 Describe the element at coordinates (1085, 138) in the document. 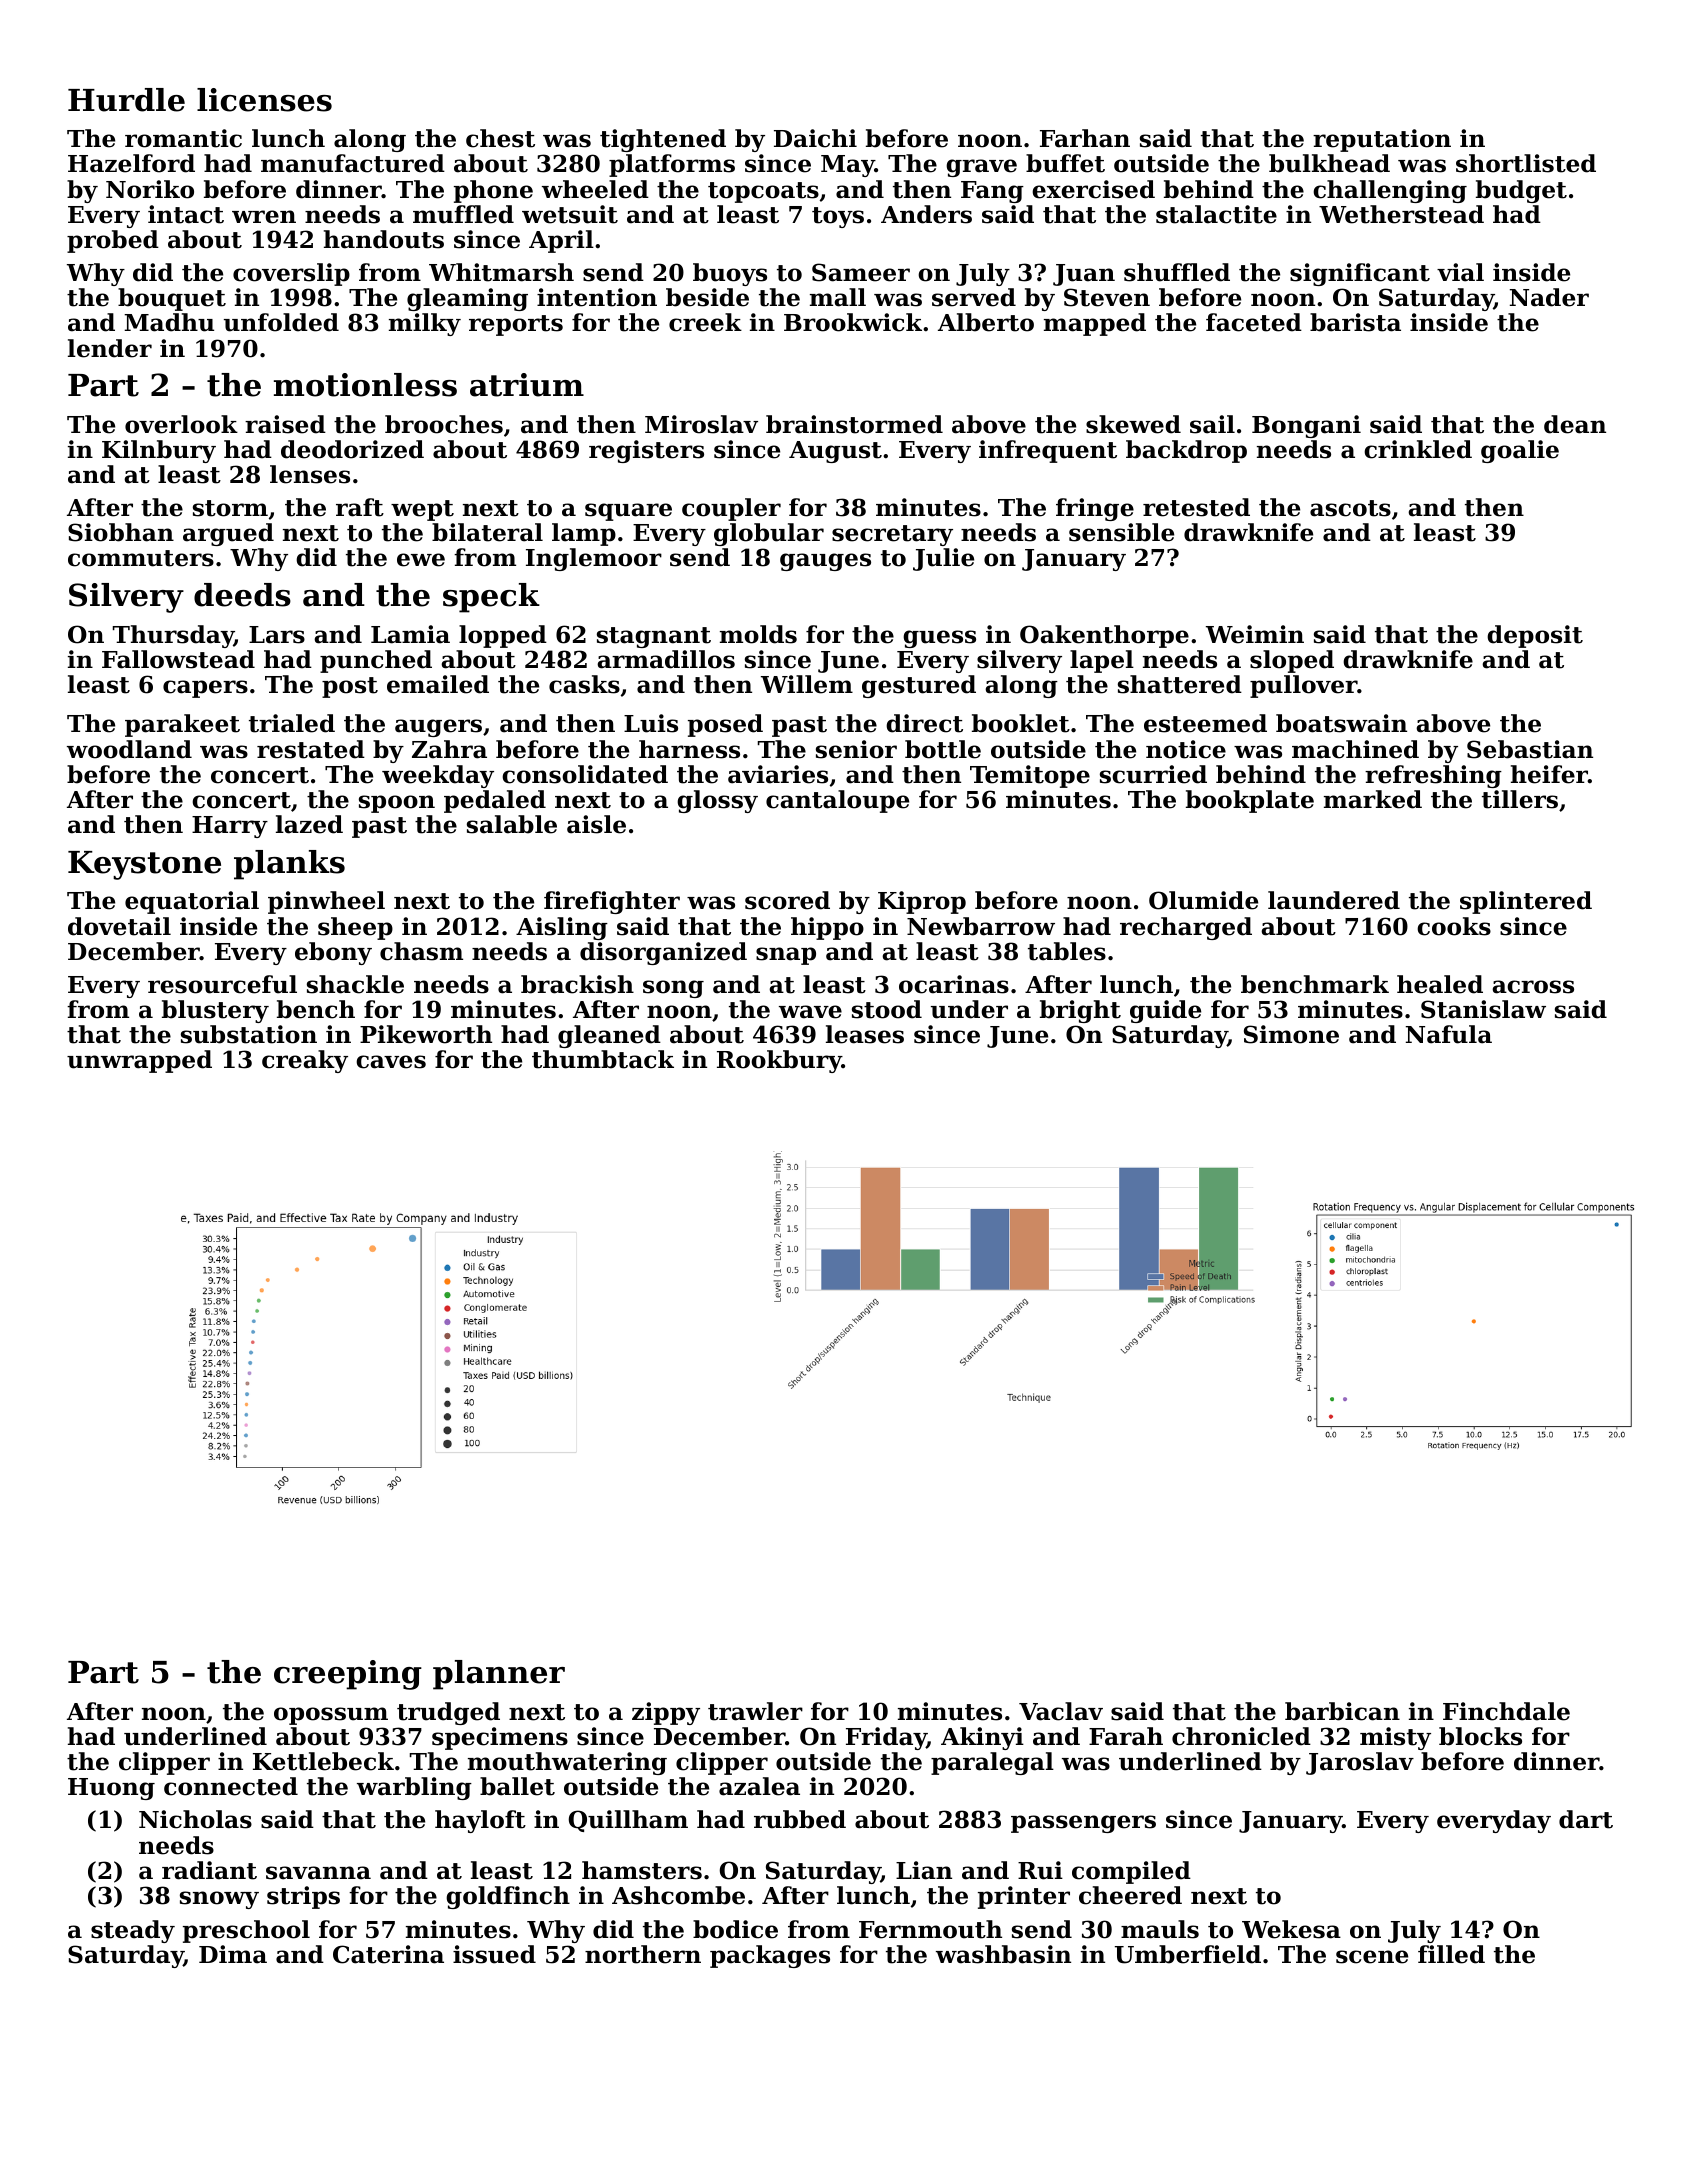

I see `Farhan` at that location.
